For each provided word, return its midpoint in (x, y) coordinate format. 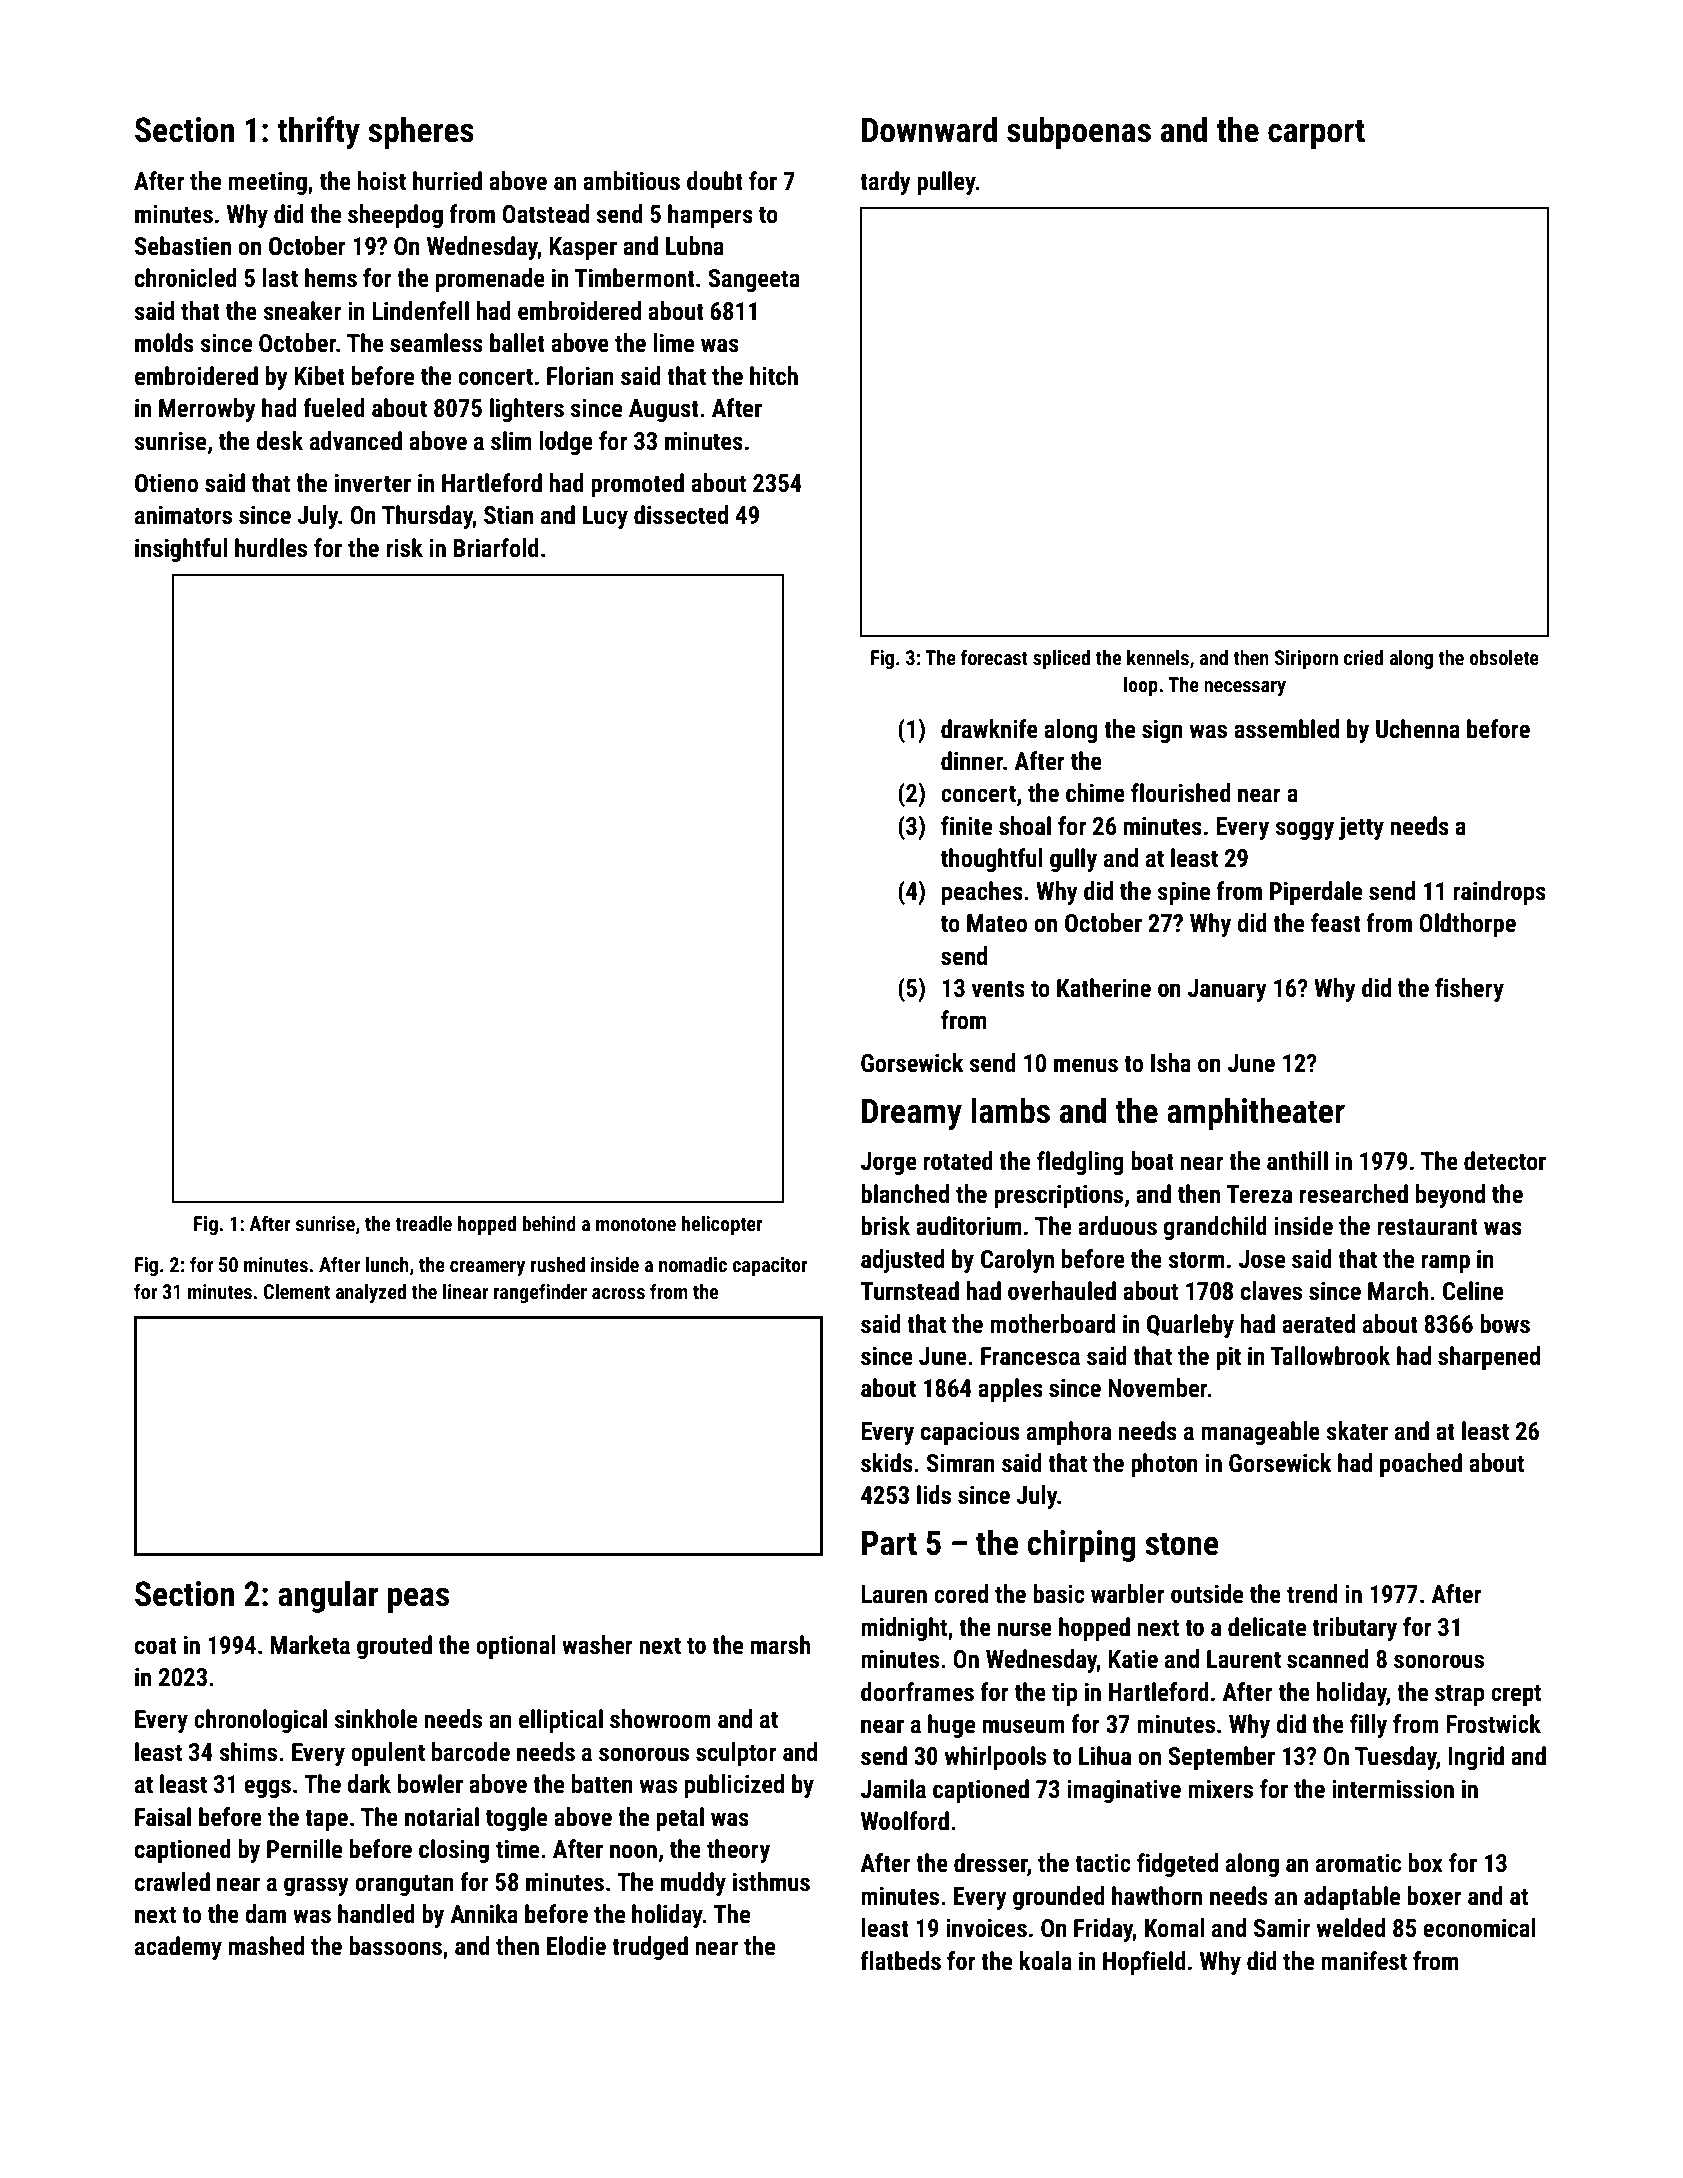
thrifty (318, 132)
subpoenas (1079, 132)
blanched (905, 1194)
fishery (1469, 990)
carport (1316, 134)
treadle (424, 1223)
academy (178, 1948)
